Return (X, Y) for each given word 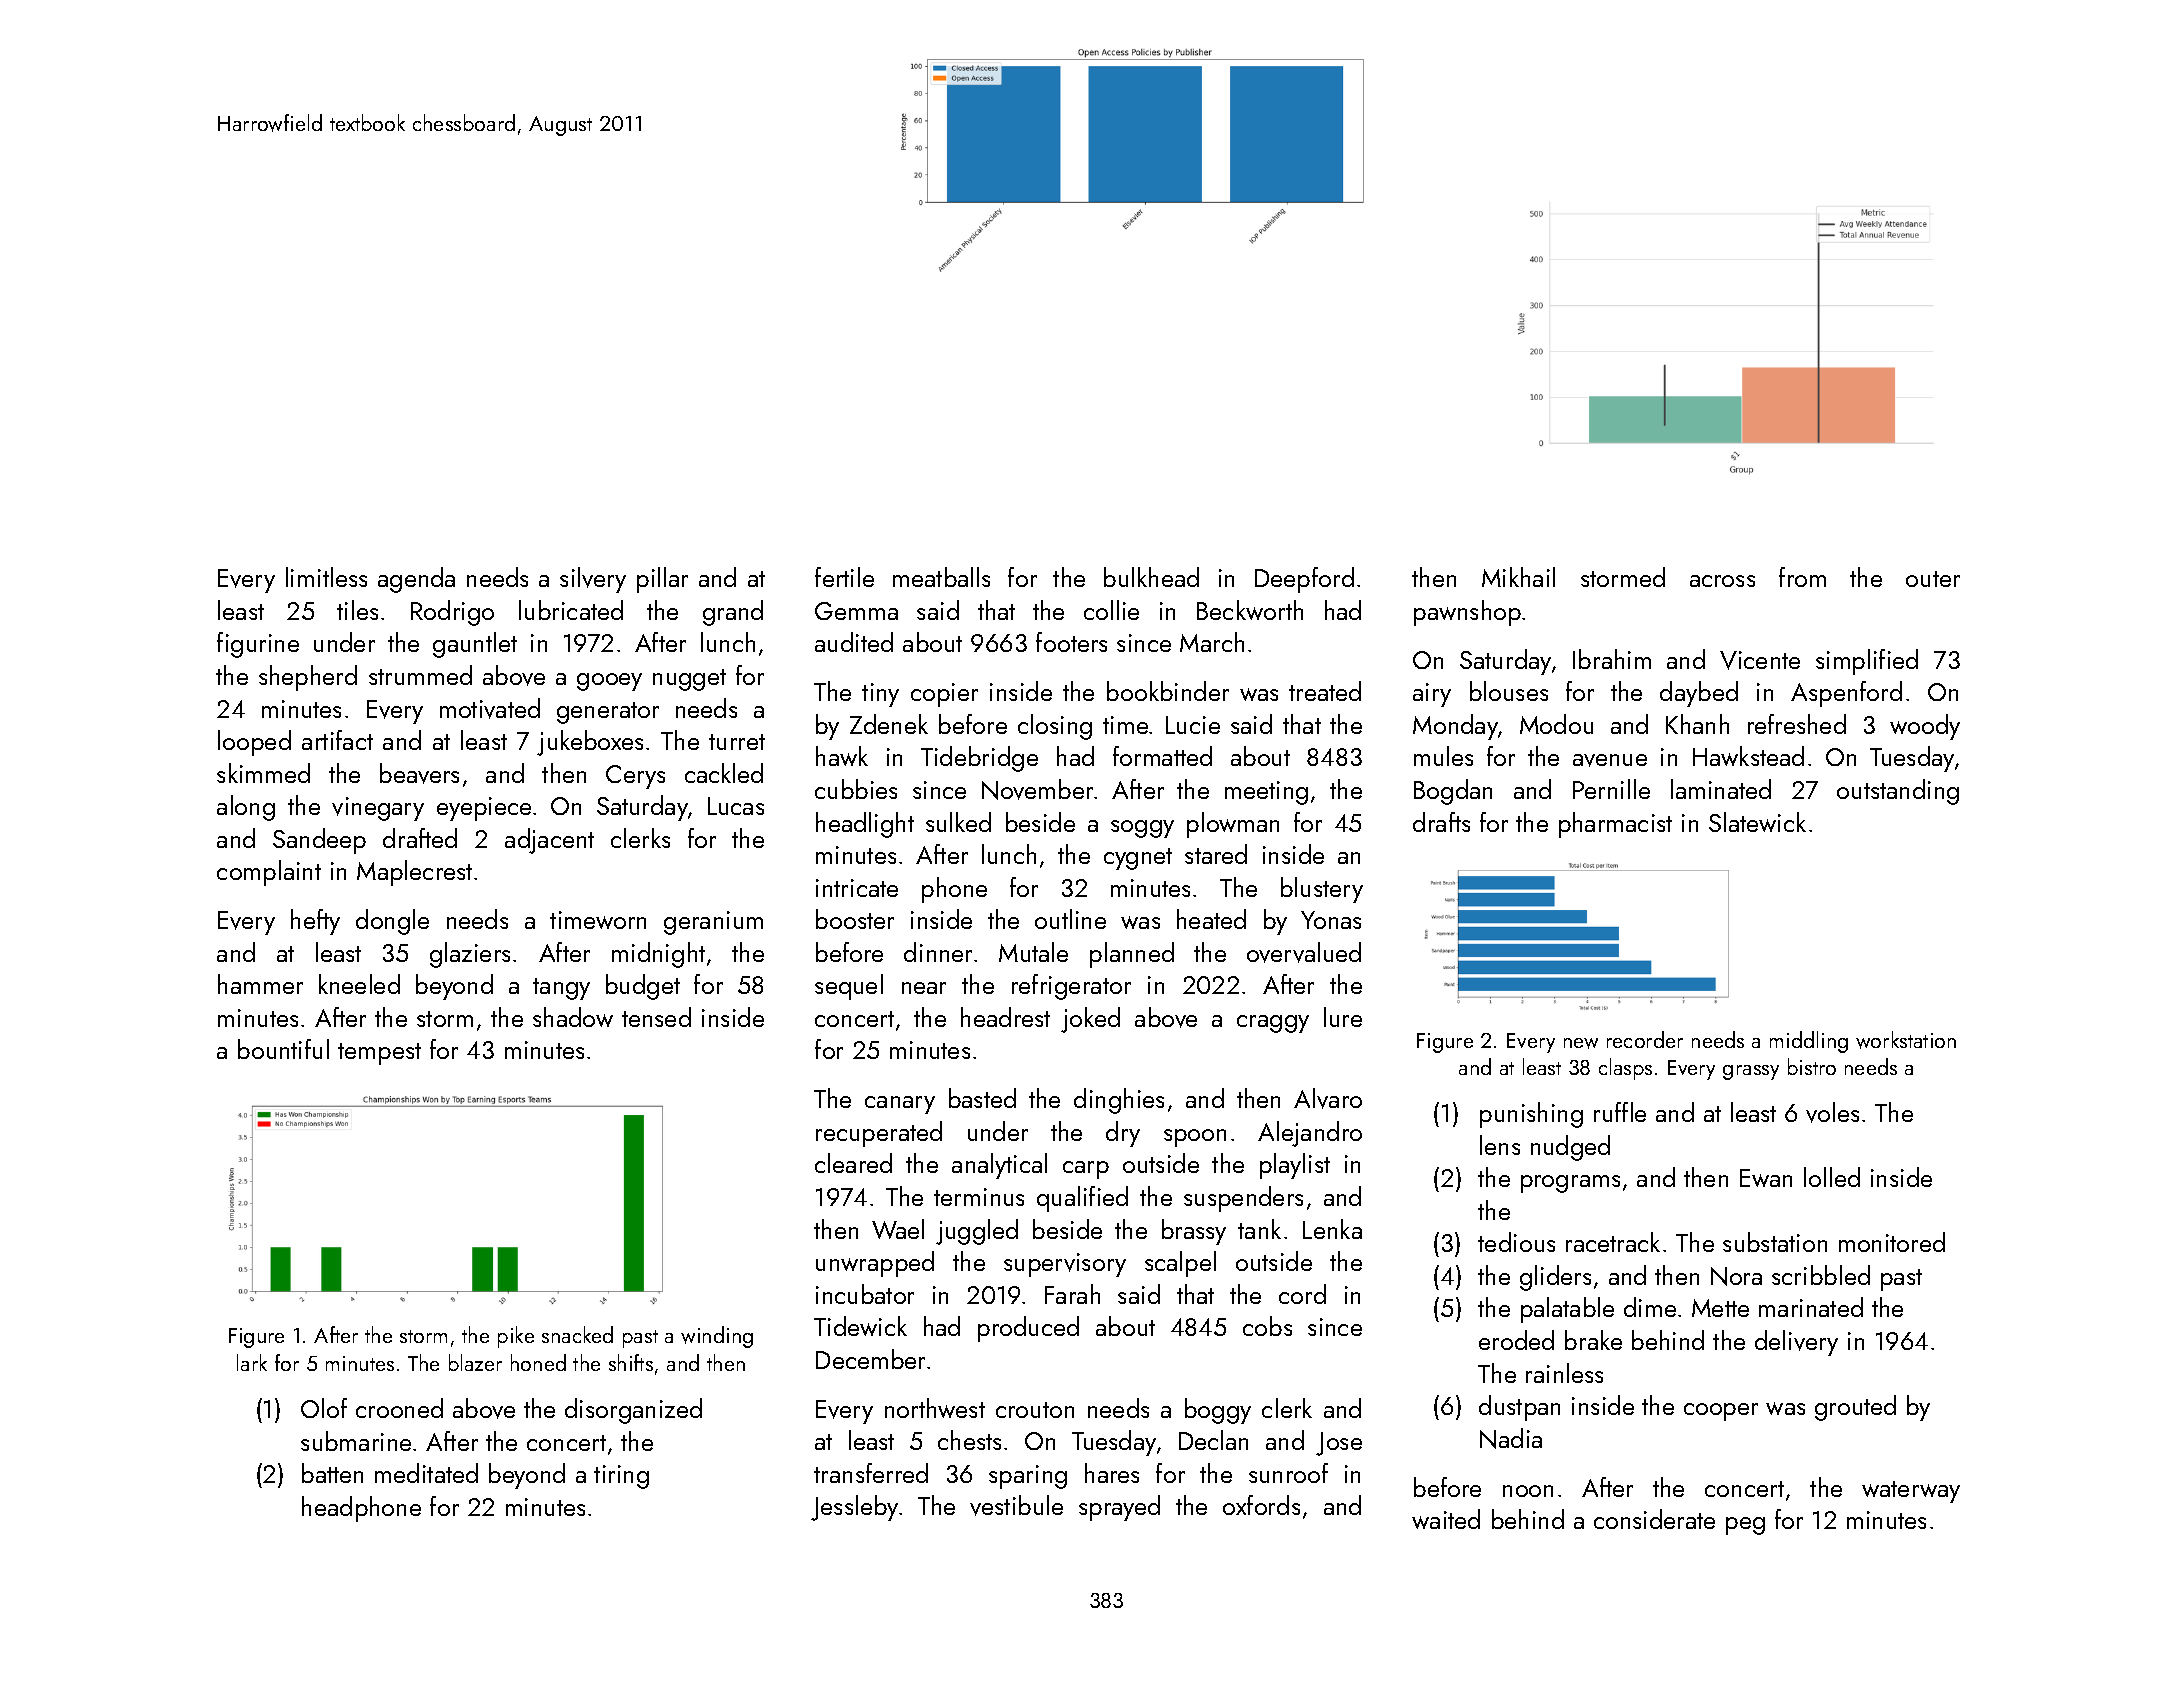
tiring (621, 1477)
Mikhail (1518, 577)
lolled (1832, 1177)
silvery (593, 580)
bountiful (283, 1049)
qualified (1082, 1199)
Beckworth (1250, 610)
